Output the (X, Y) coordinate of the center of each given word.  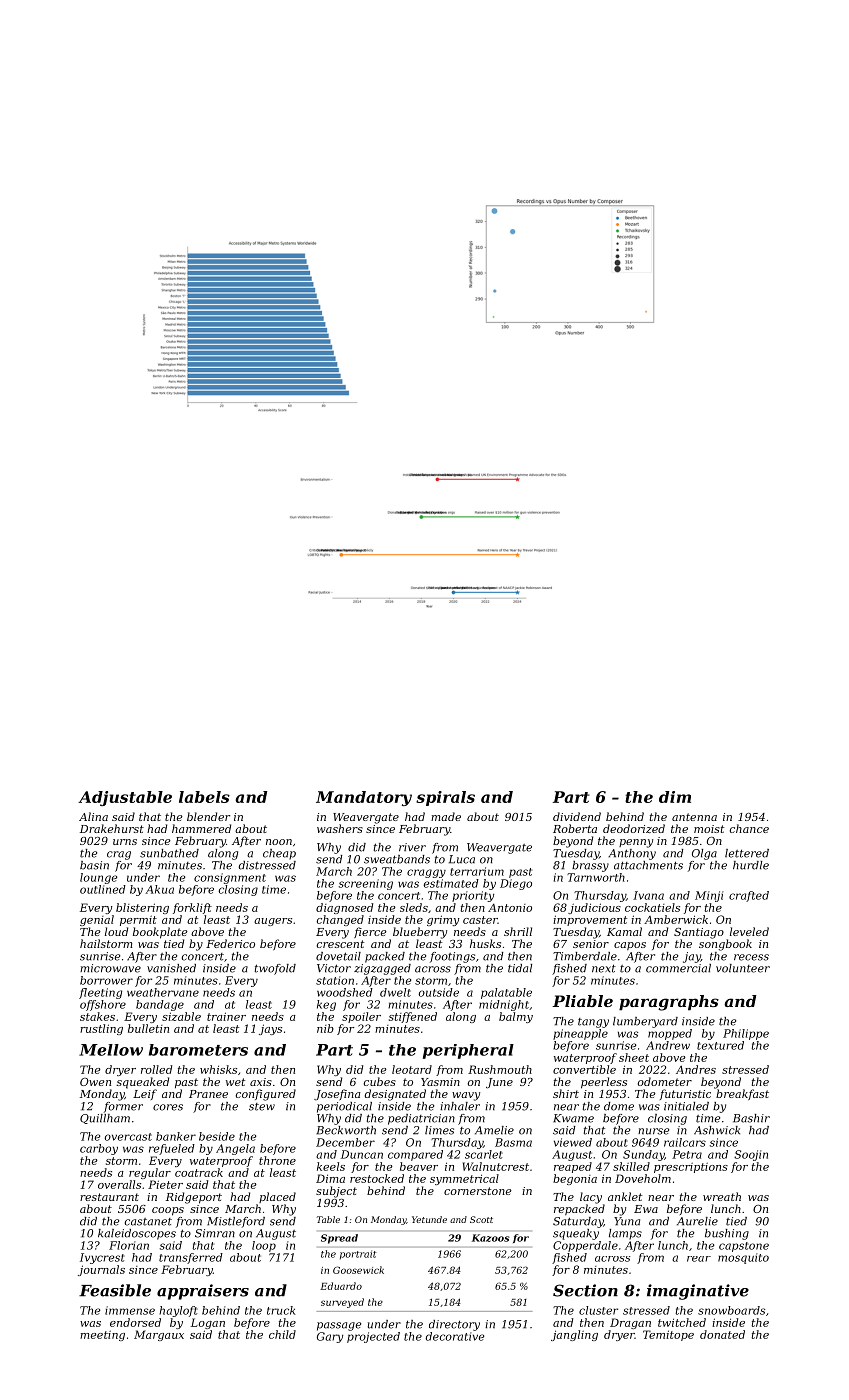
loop (264, 1246)
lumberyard (645, 1022)
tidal (520, 968)
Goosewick (358, 1270)
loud (116, 931)
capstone (744, 1247)
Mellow (111, 1050)
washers (340, 828)
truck (281, 1310)
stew (262, 1107)
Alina (93, 816)
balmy (516, 1017)
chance (749, 828)
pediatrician (421, 1119)
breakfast (742, 1094)
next (604, 968)
